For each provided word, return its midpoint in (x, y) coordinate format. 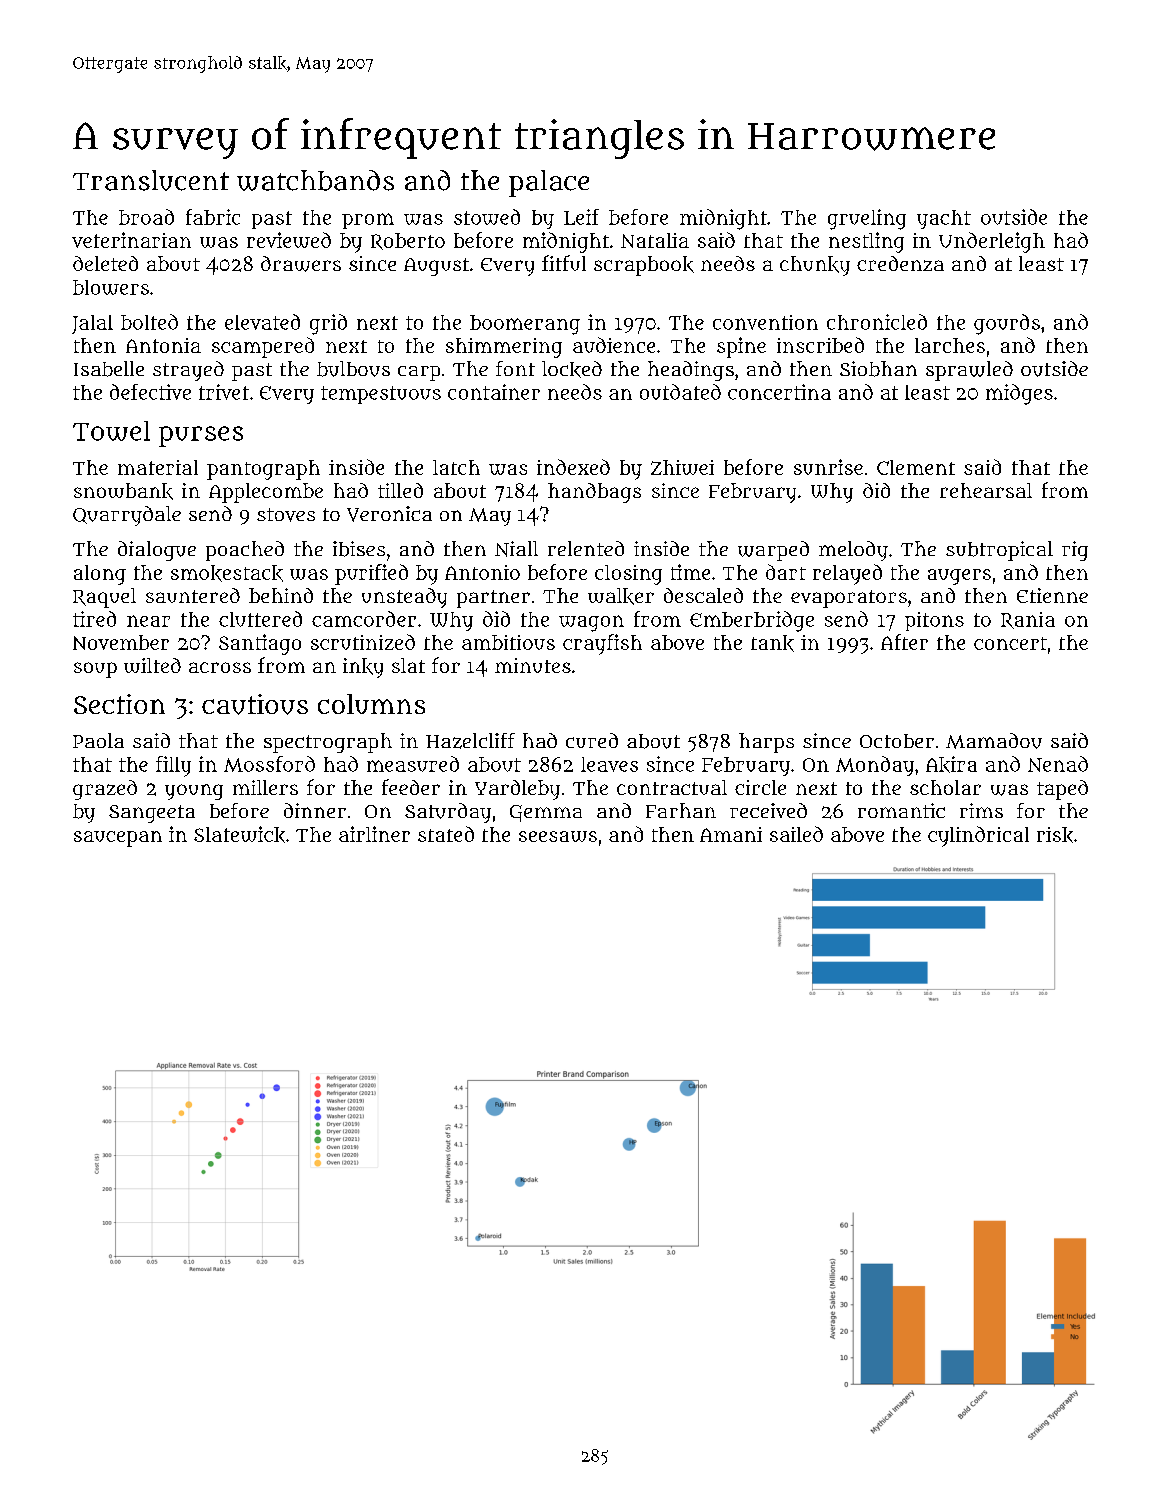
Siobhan (878, 369)
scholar (945, 787)
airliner (374, 834)
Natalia (655, 240)
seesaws (558, 836)
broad (146, 217)
